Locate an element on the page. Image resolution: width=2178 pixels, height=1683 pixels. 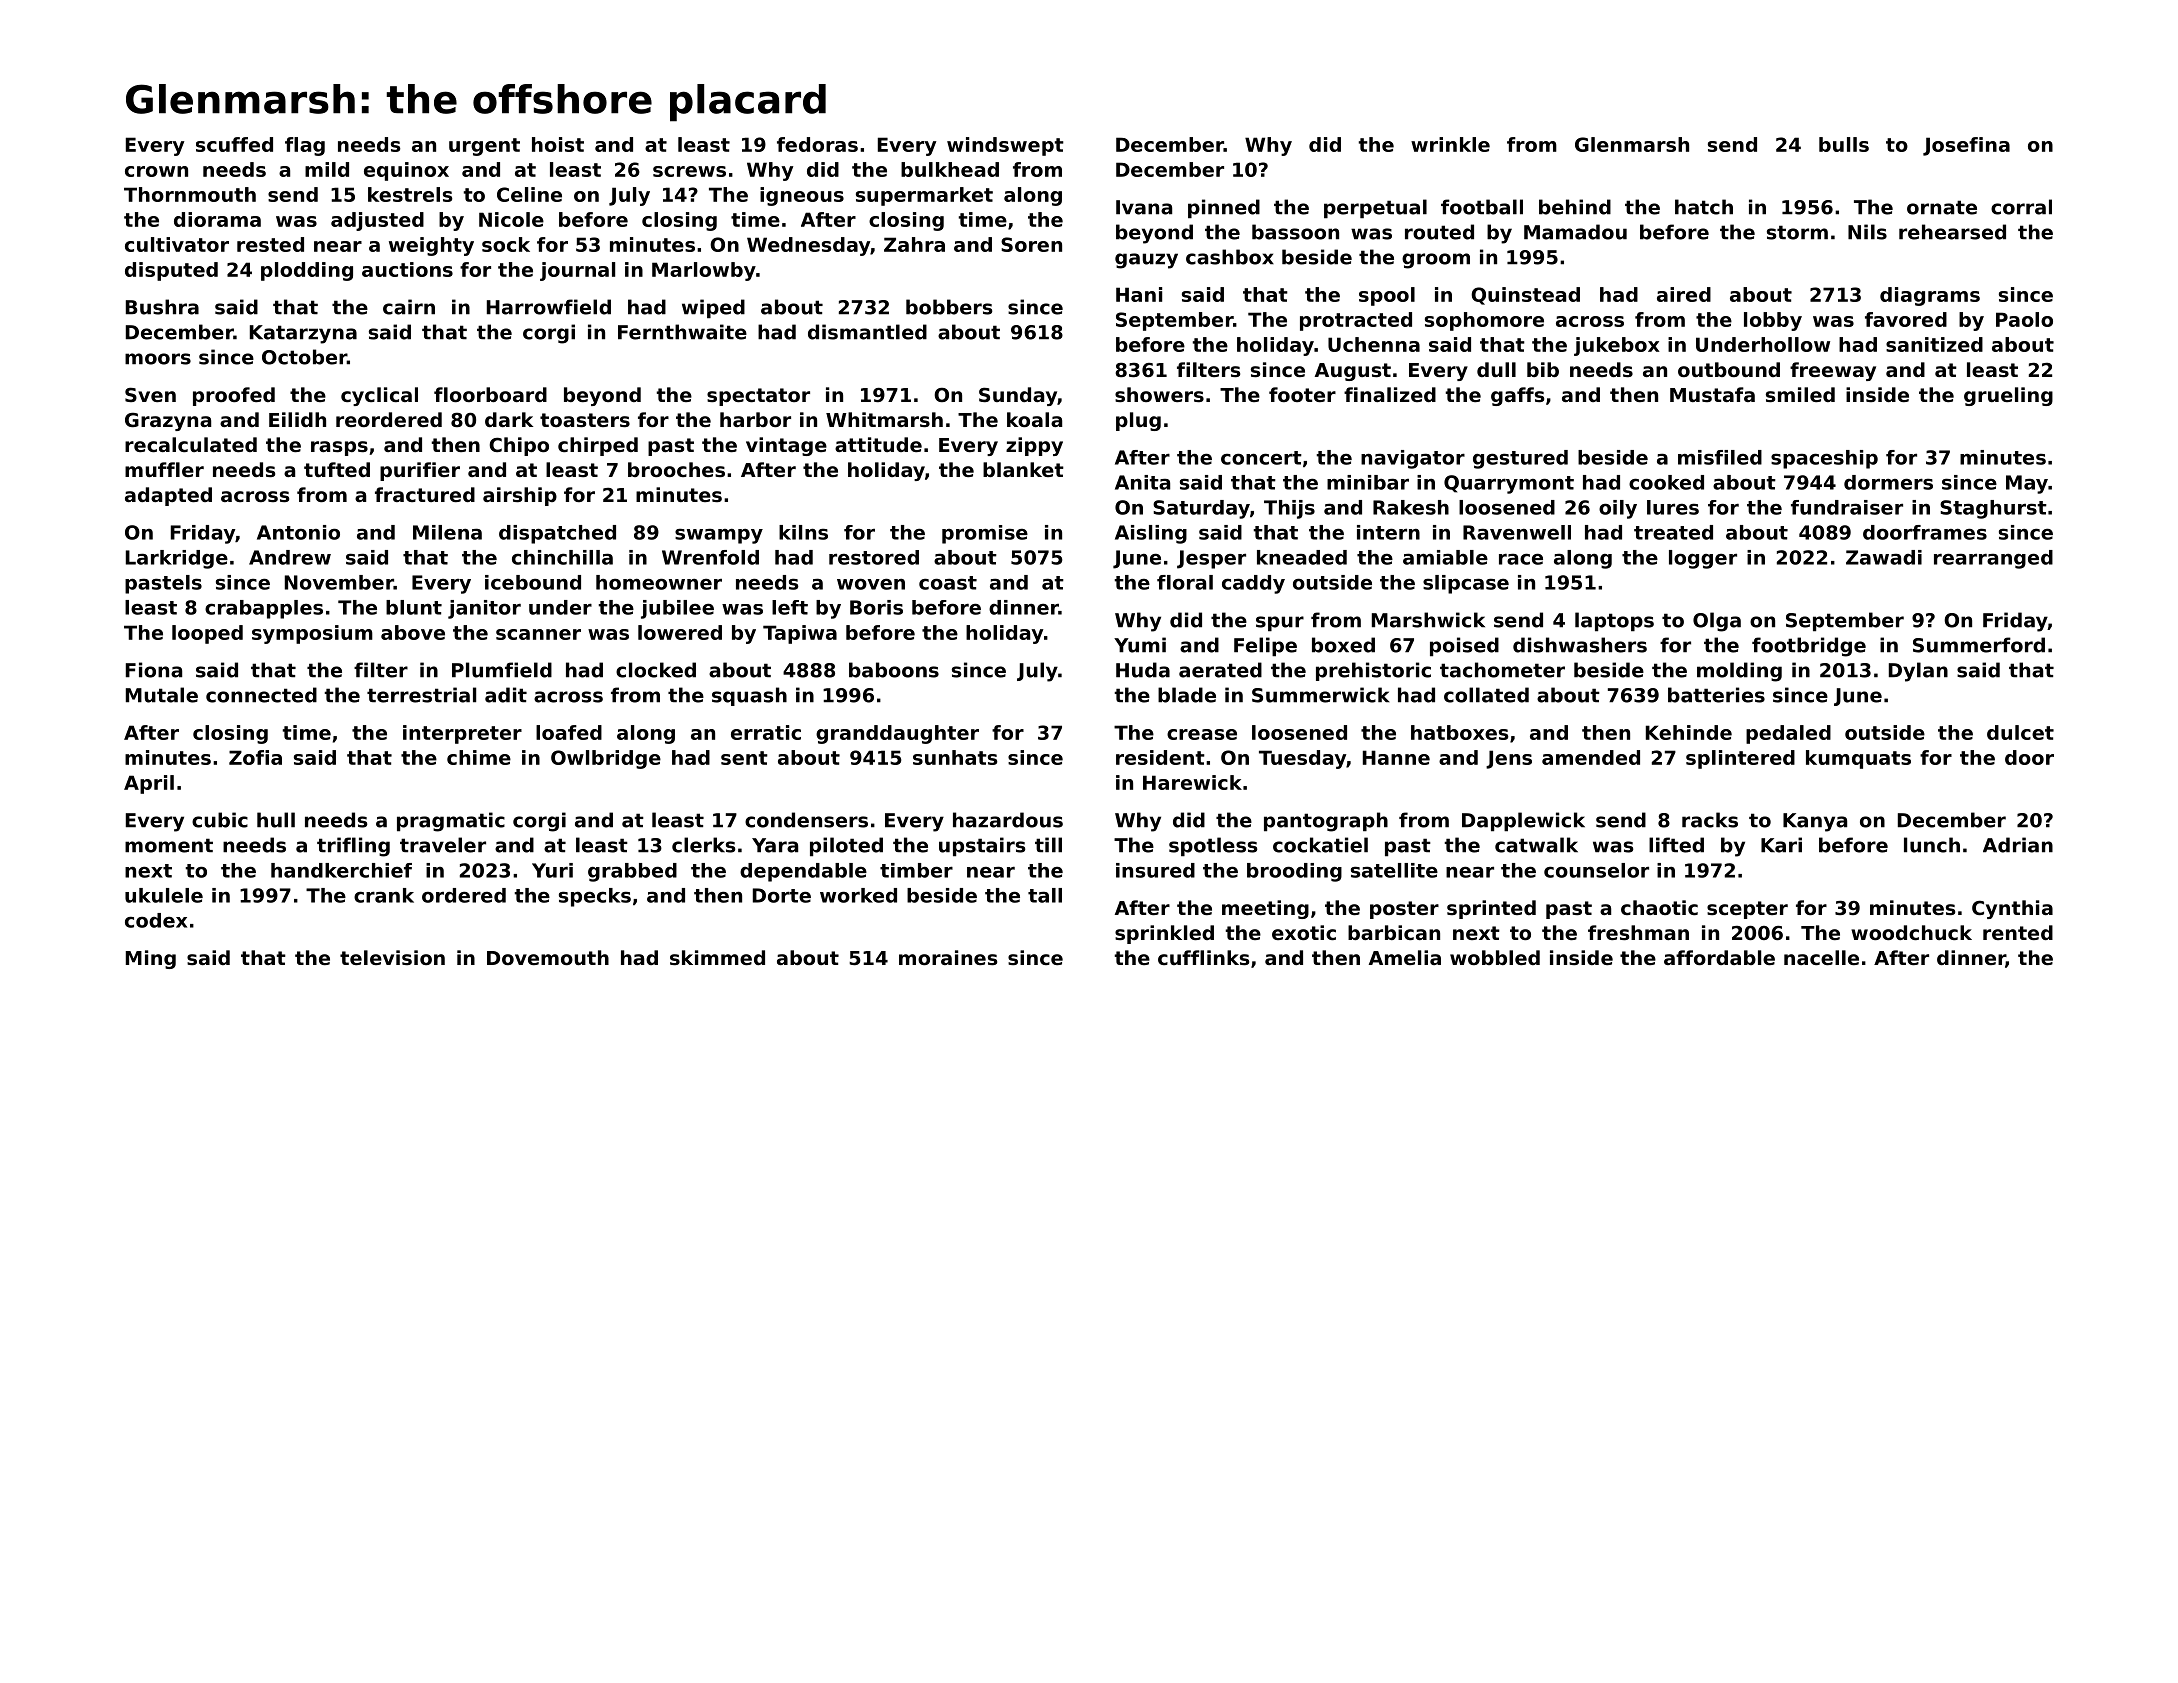
scuffed is located at coordinates (234, 144).
